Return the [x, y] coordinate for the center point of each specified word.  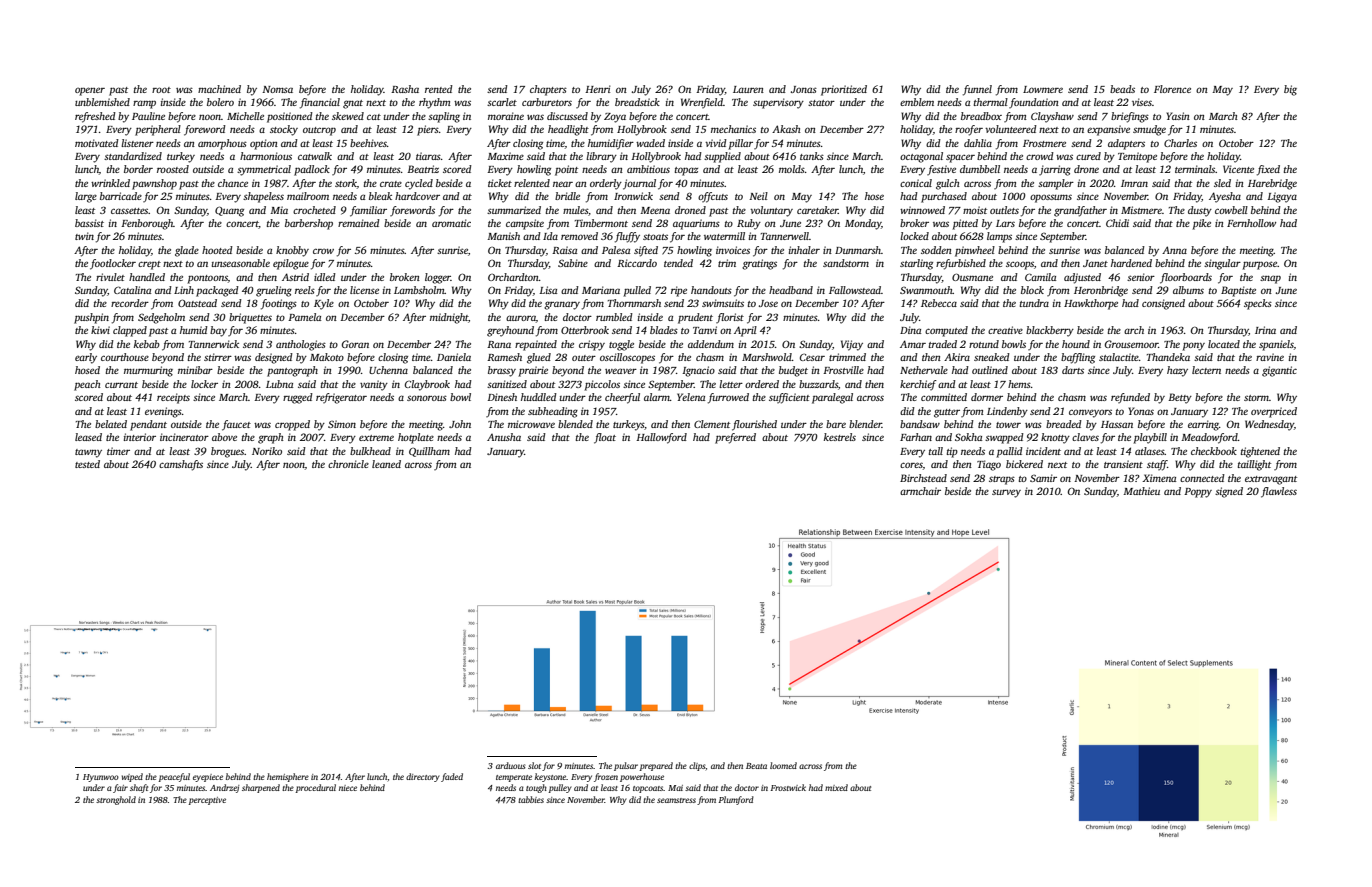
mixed [836, 787]
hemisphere [288, 777]
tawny [88, 453]
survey [1006, 493]
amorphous [222, 144]
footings [279, 304]
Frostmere [1044, 143]
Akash [786, 129]
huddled [539, 397]
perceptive [207, 801]
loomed [783, 765]
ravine [1270, 357]
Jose [768, 303]
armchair [920, 491]
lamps [999, 237]
